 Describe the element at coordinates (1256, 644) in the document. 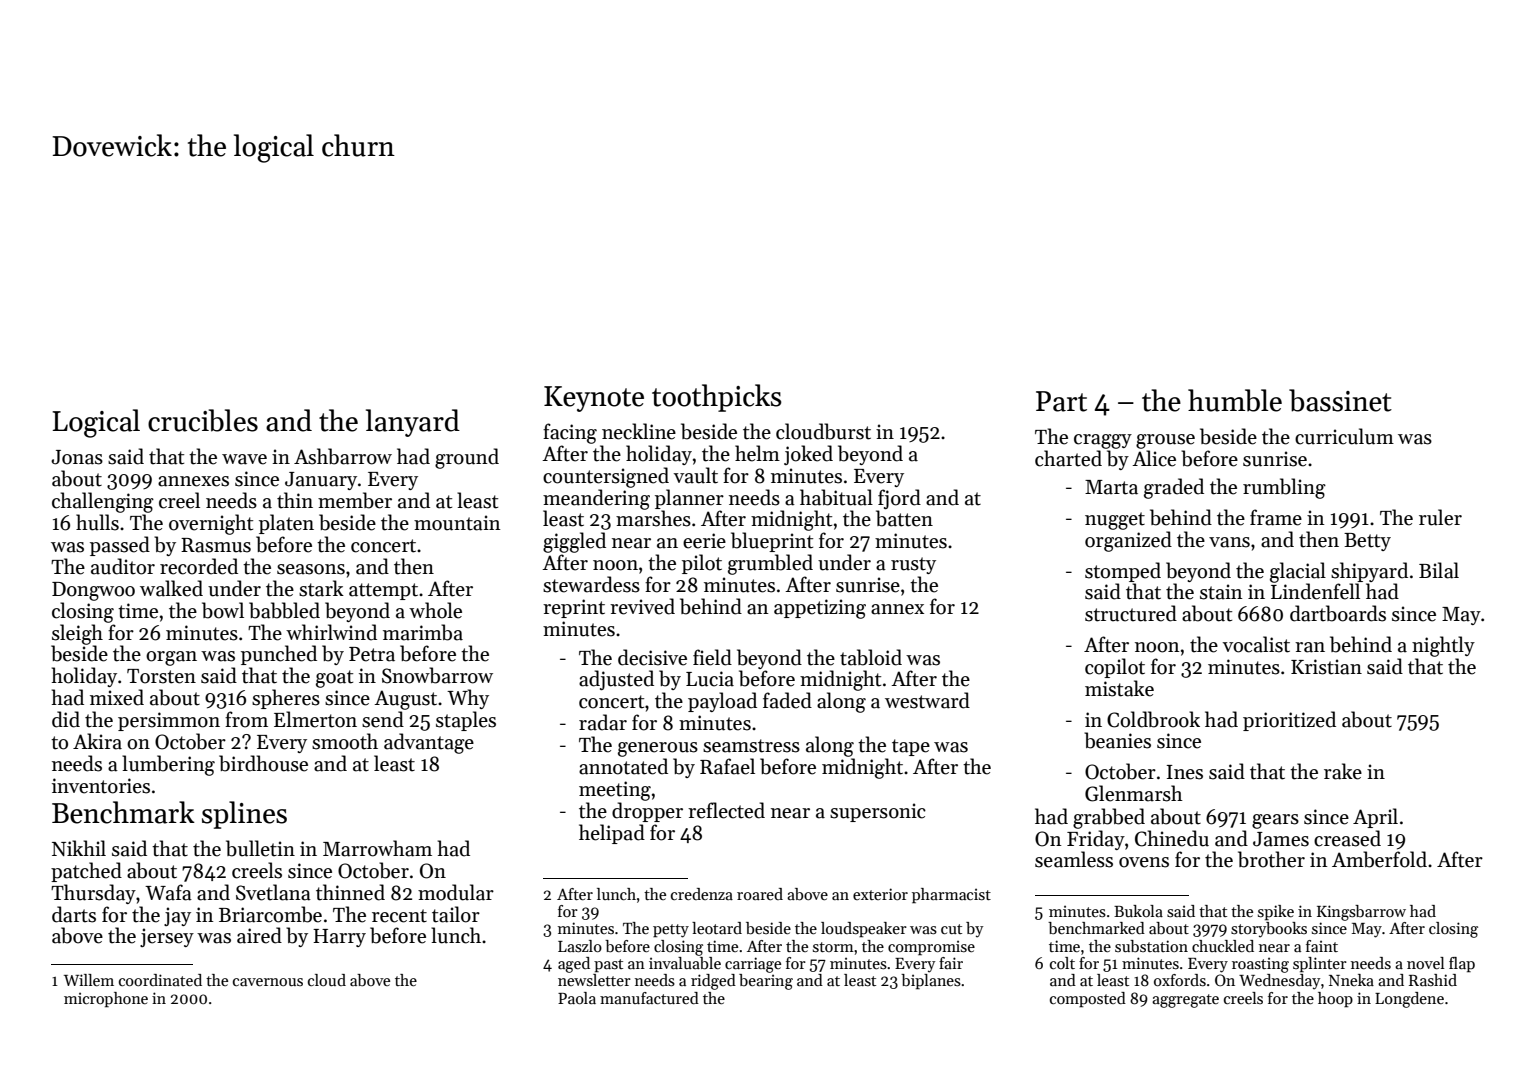

I see `vocalist` at that location.
